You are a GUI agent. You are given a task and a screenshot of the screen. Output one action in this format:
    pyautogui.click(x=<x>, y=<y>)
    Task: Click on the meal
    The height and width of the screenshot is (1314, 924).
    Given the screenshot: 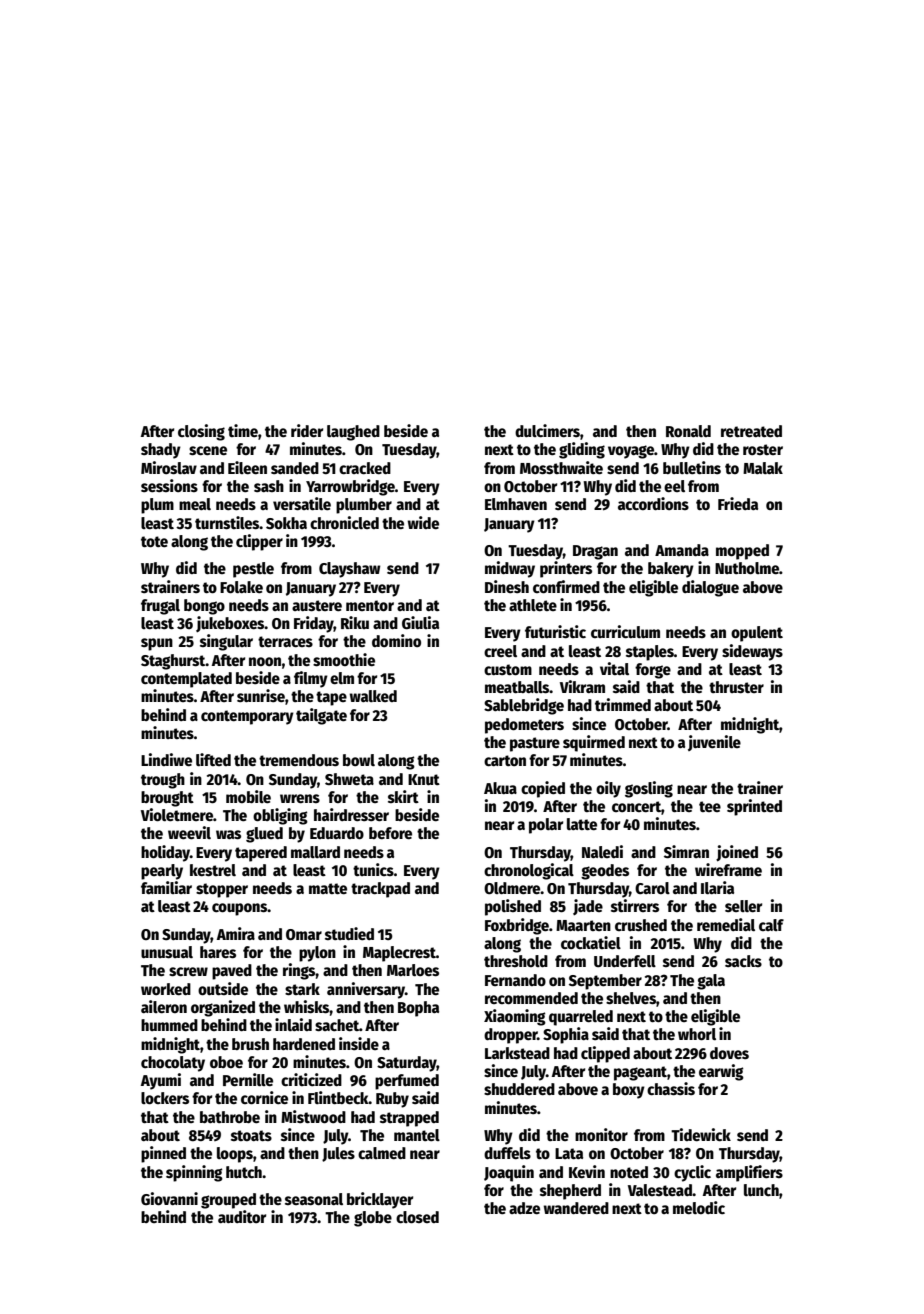 What is the action you would take?
    pyautogui.click(x=195, y=504)
